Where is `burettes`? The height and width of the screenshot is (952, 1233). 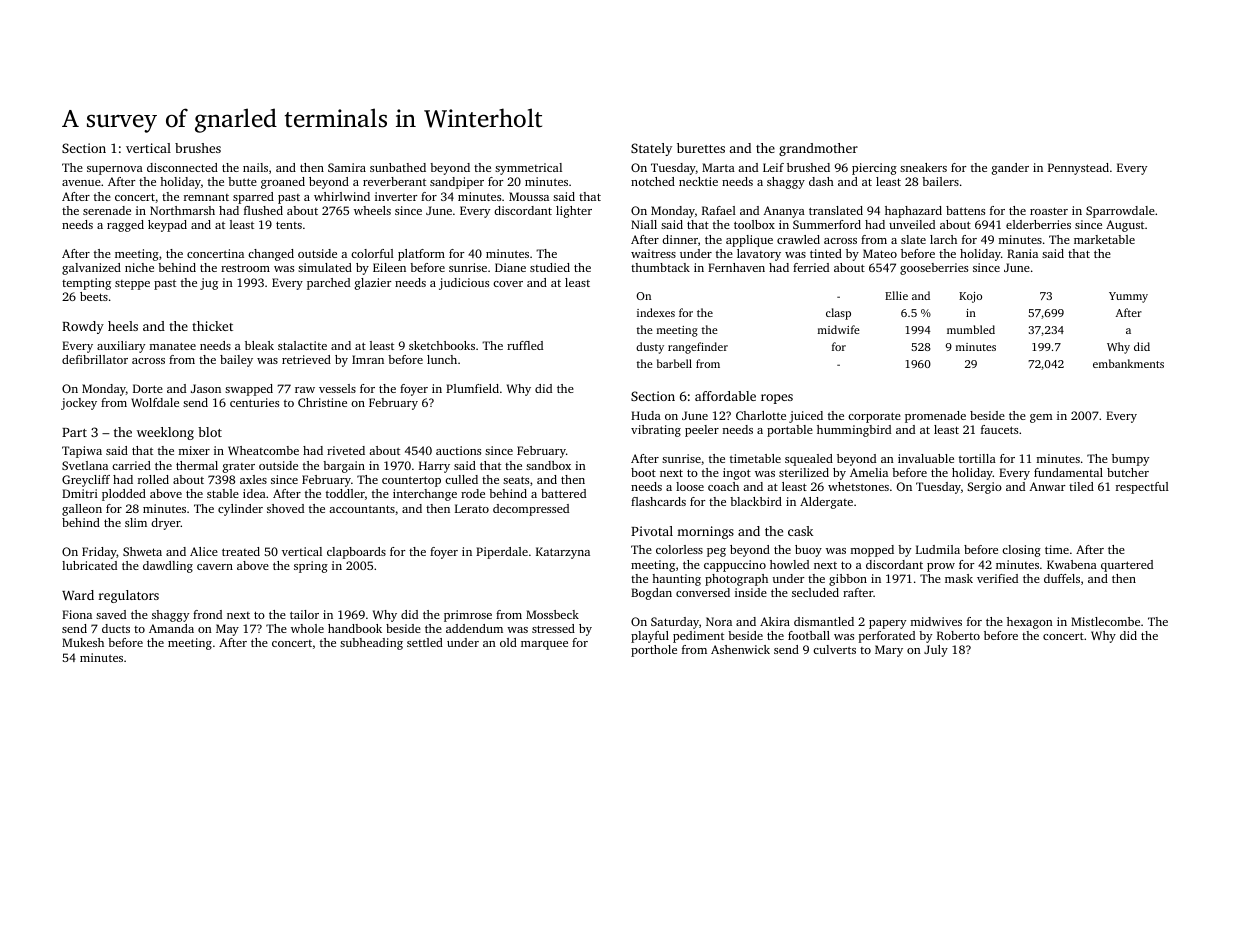
burettes is located at coordinates (701, 148).
